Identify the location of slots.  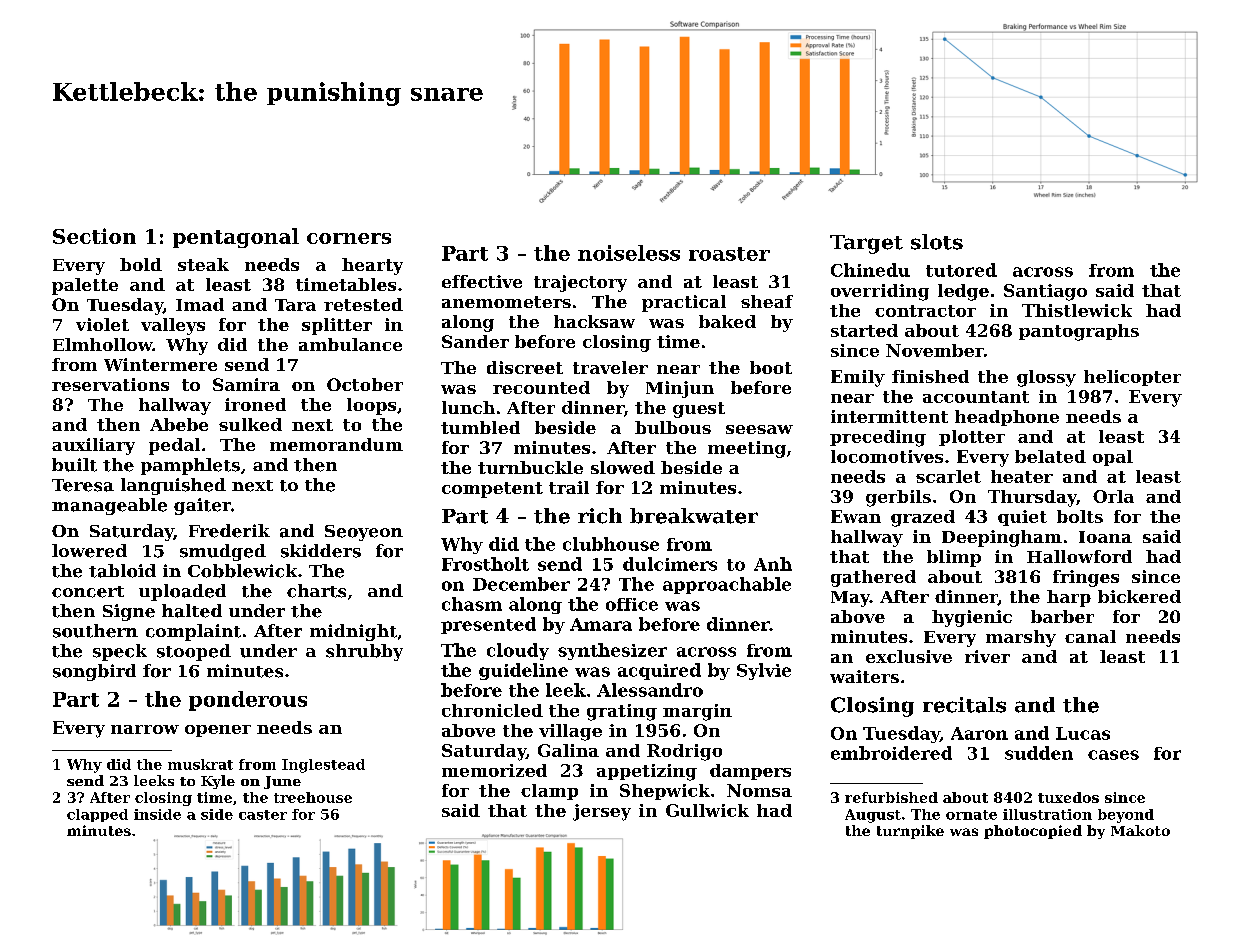
(937, 242).
